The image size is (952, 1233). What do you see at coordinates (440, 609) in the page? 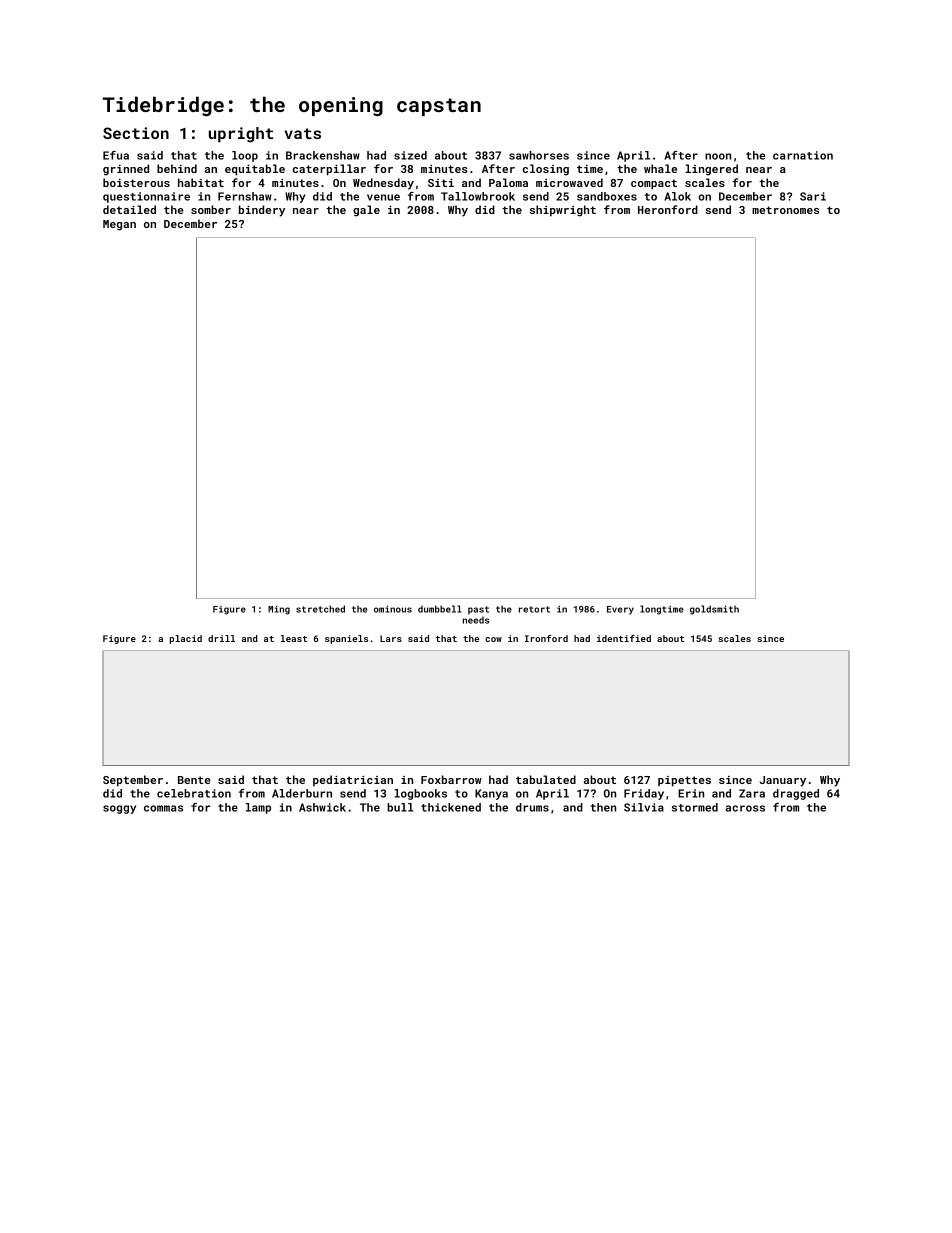
I see `dumbbell` at bounding box center [440, 609].
